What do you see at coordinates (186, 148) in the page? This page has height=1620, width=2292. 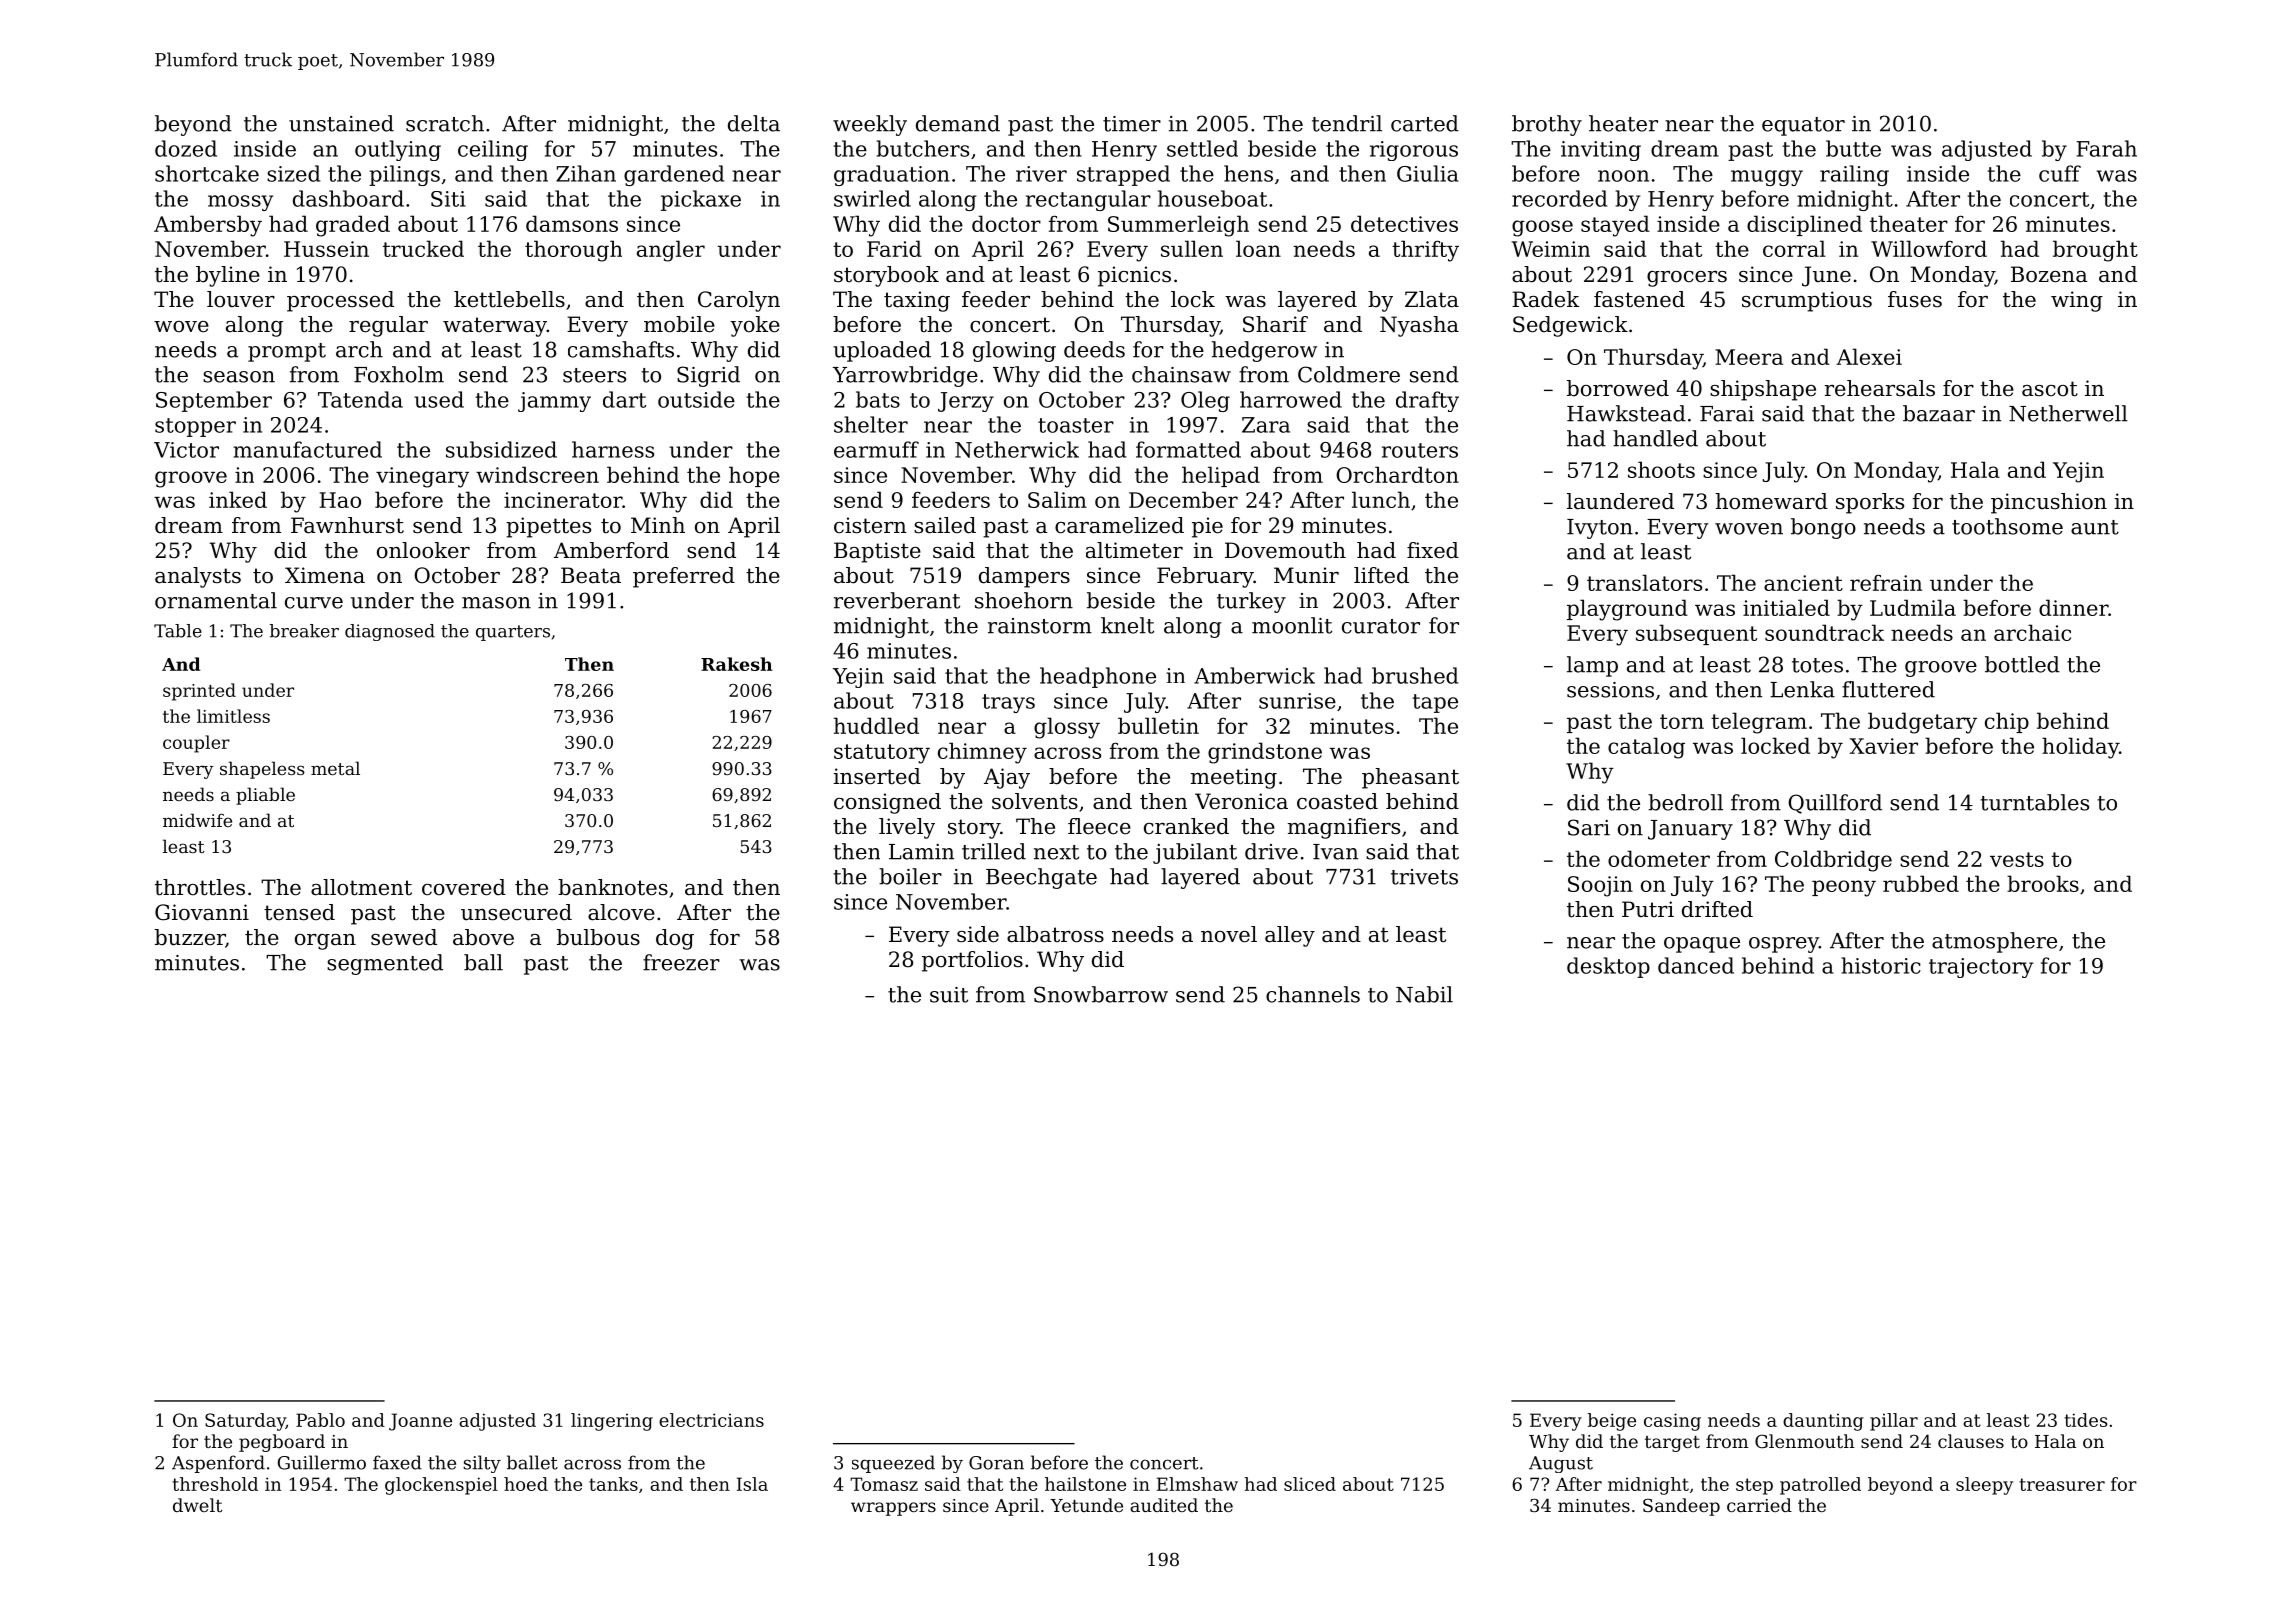 I see `dozed` at bounding box center [186, 148].
